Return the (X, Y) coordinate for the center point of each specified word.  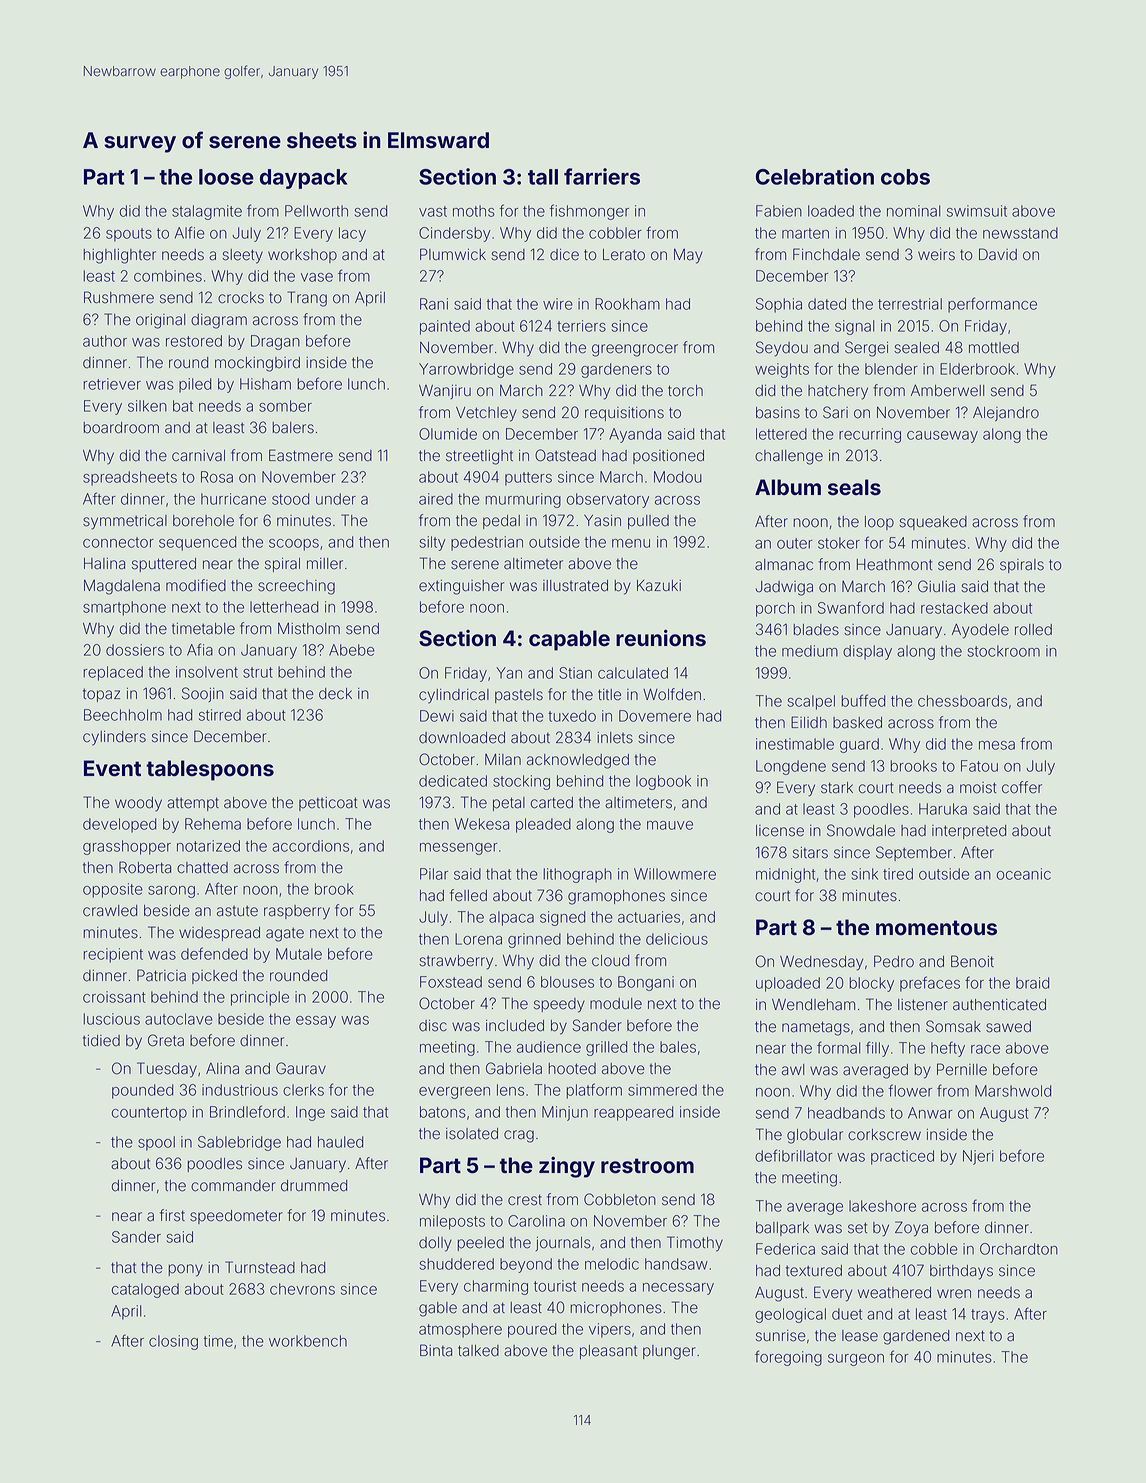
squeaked (933, 523)
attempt (193, 804)
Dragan (275, 342)
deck (335, 694)
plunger (669, 1352)
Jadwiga (784, 588)
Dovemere (655, 716)
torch (685, 391)
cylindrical (454, 696)
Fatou (979, 766)
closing (173, 1342)
